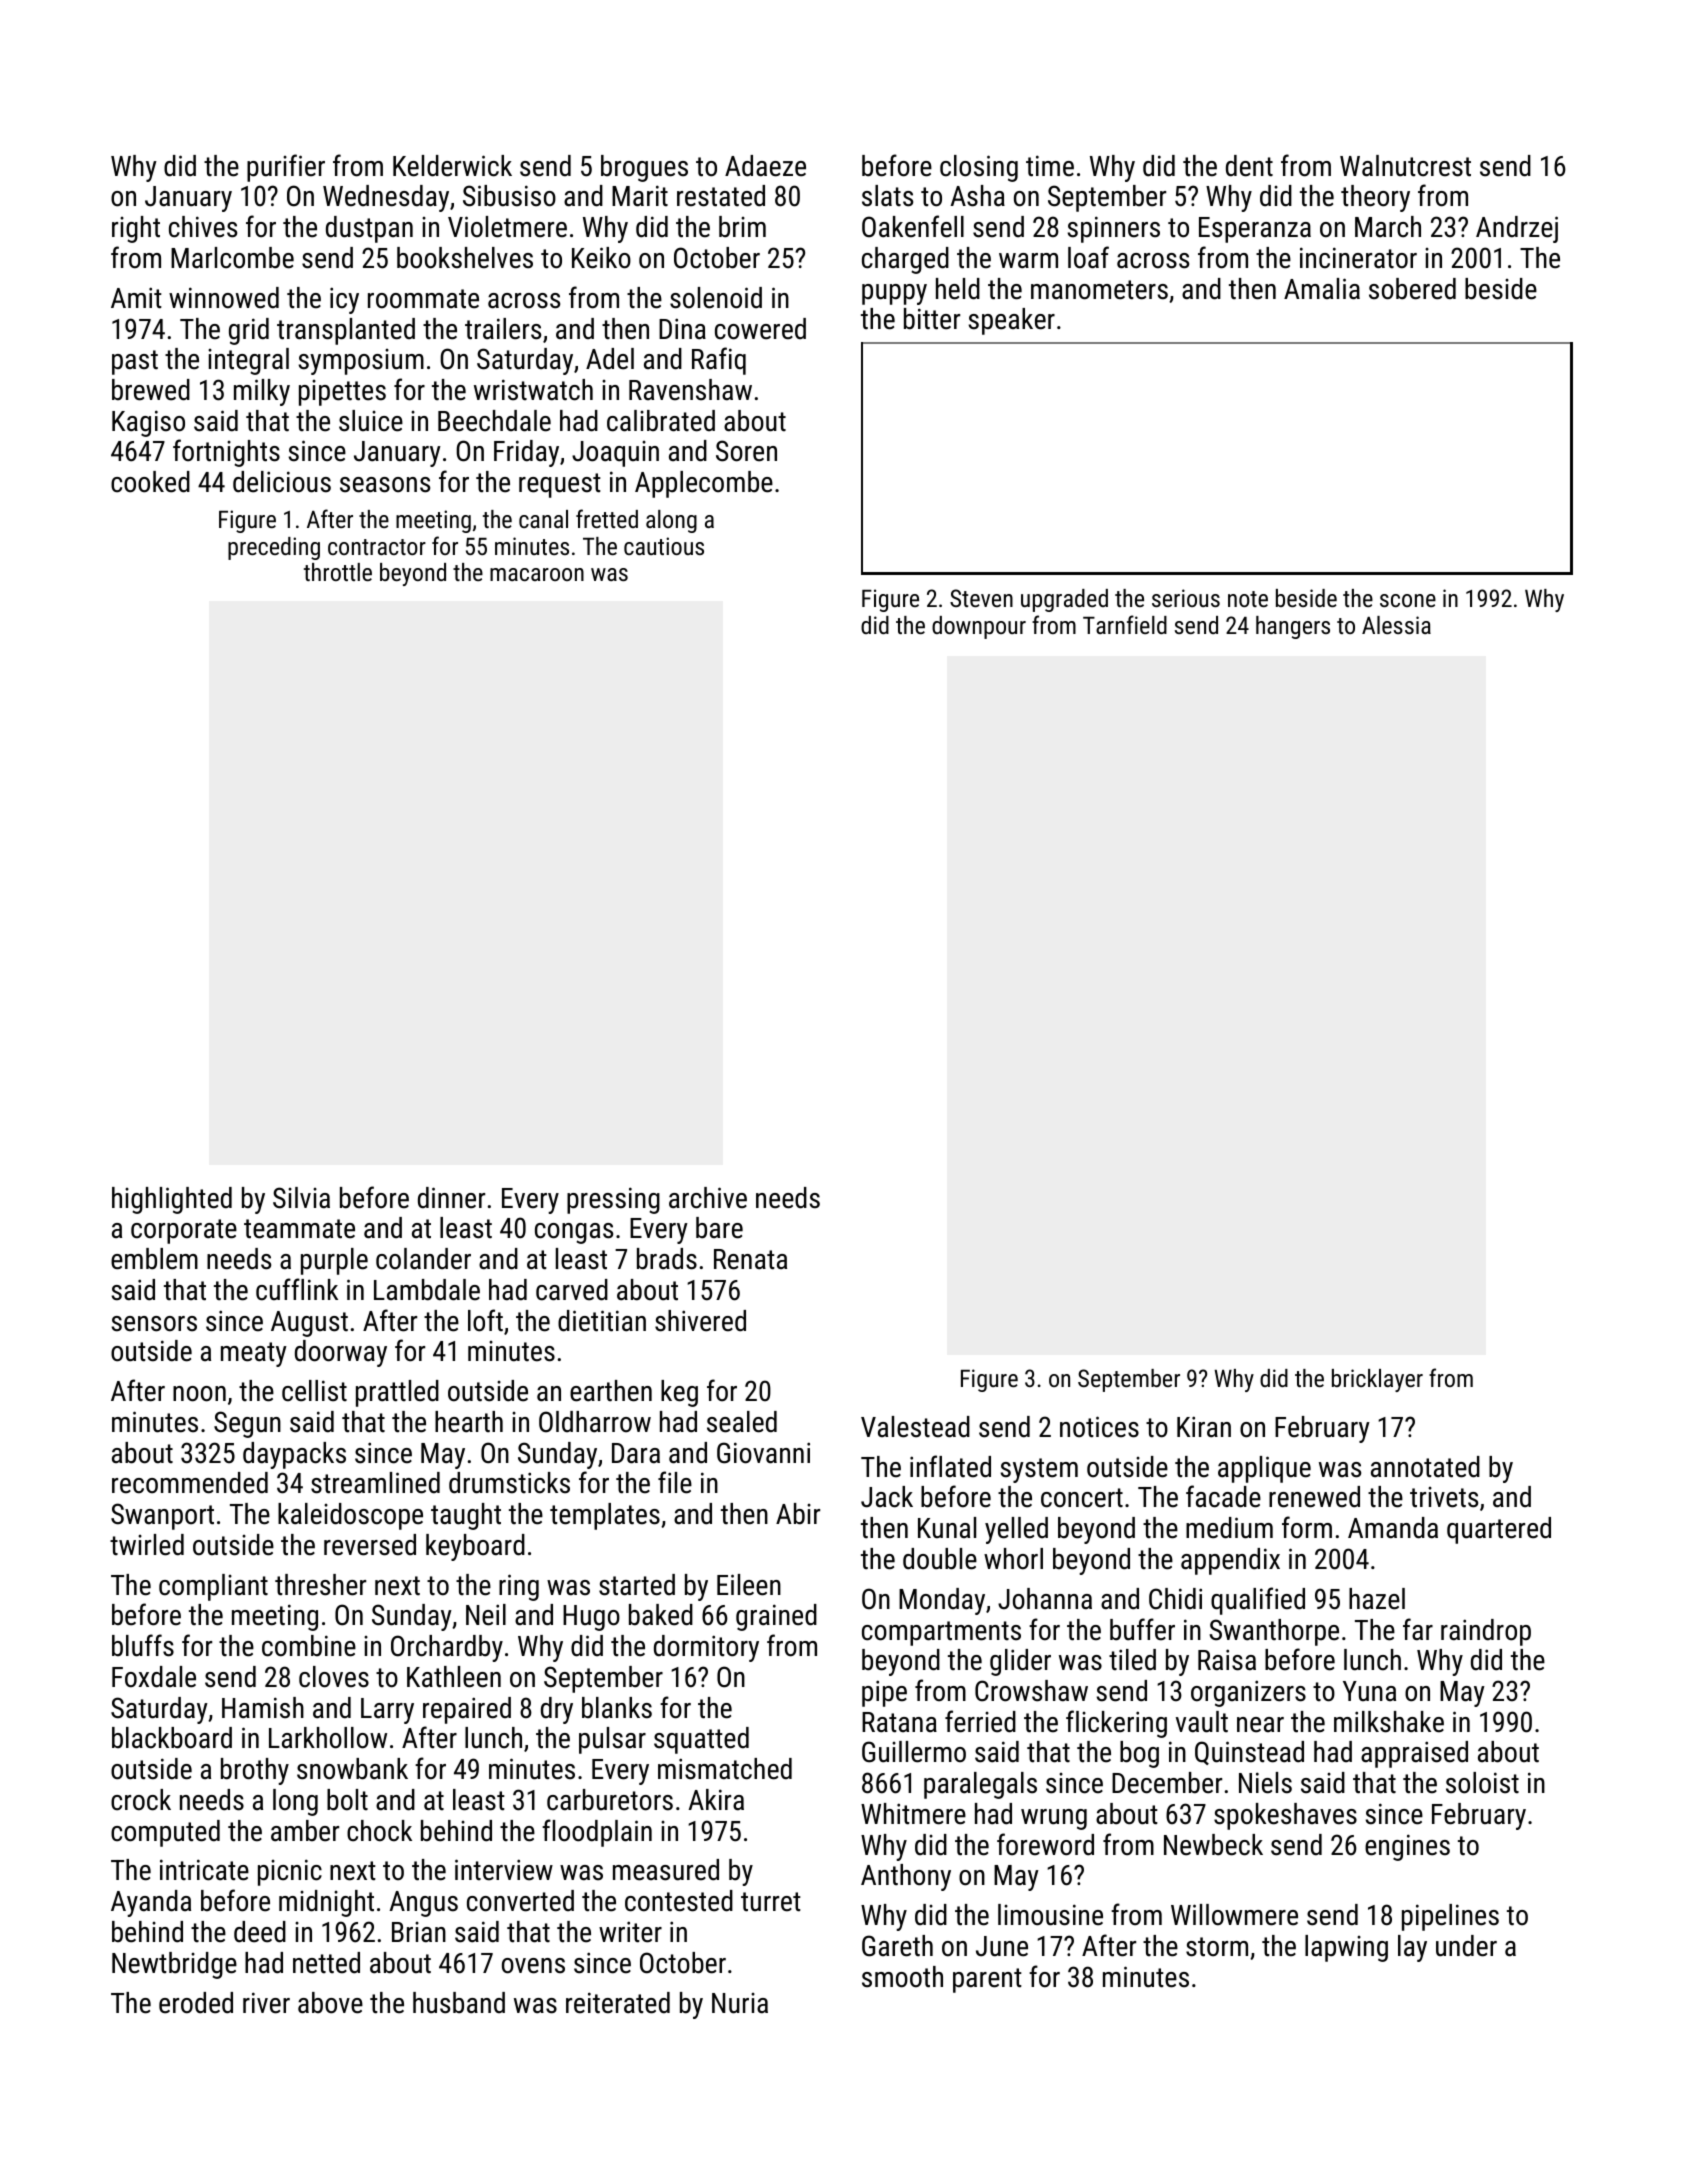 The height and width of the screenshot is (2178, 1683). I want to click on Adaeze, so click(765, 166).
